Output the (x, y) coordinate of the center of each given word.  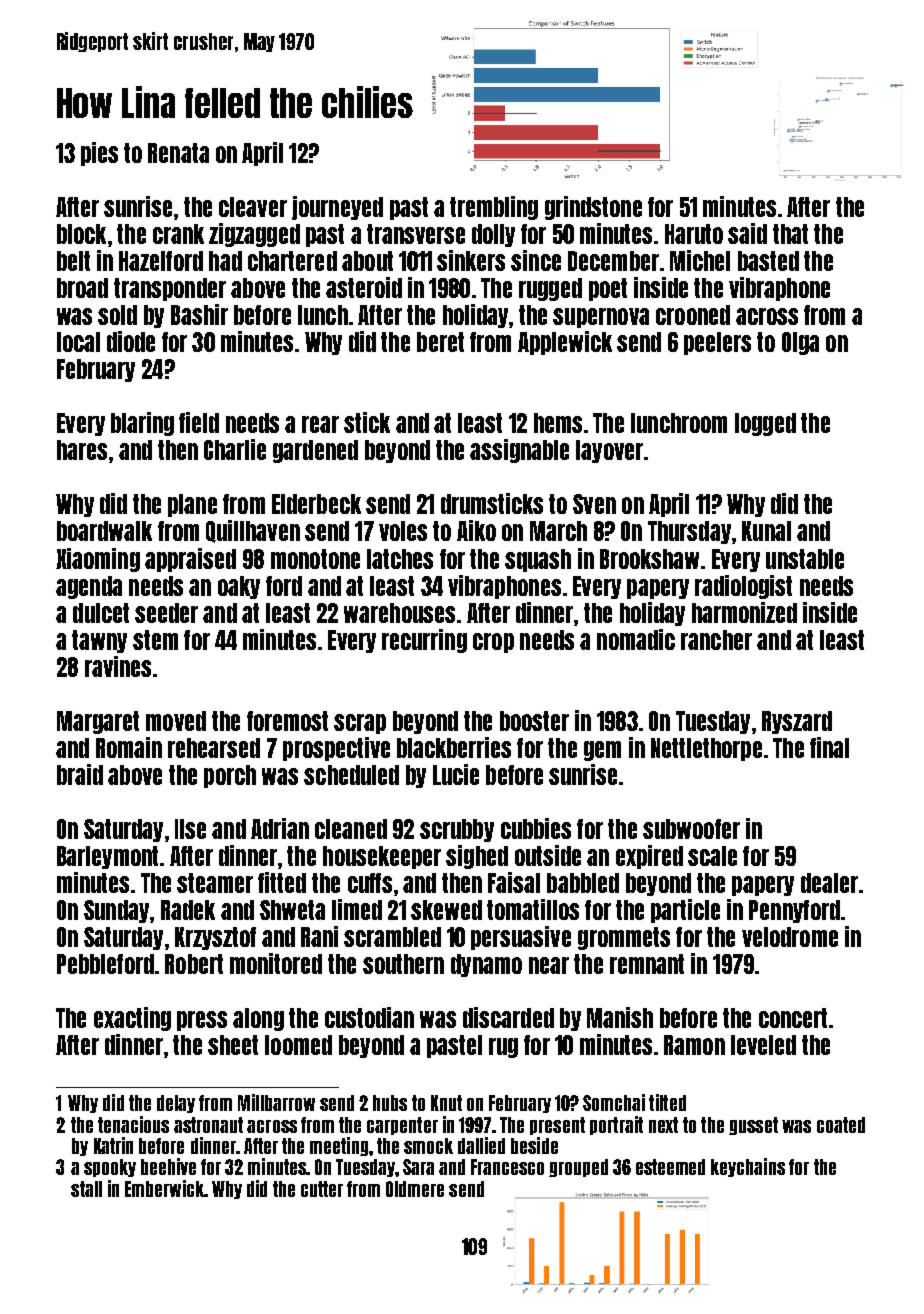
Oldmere (415, 1189)
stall (86, 1189)
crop (493, 643)
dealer (829, 883)
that (790, 234)
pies (99, 154)
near (549, 965)
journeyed (337, 208)
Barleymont (107, 857)
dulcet (101, 613)
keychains (748, 1167)
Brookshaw (649, 559)
